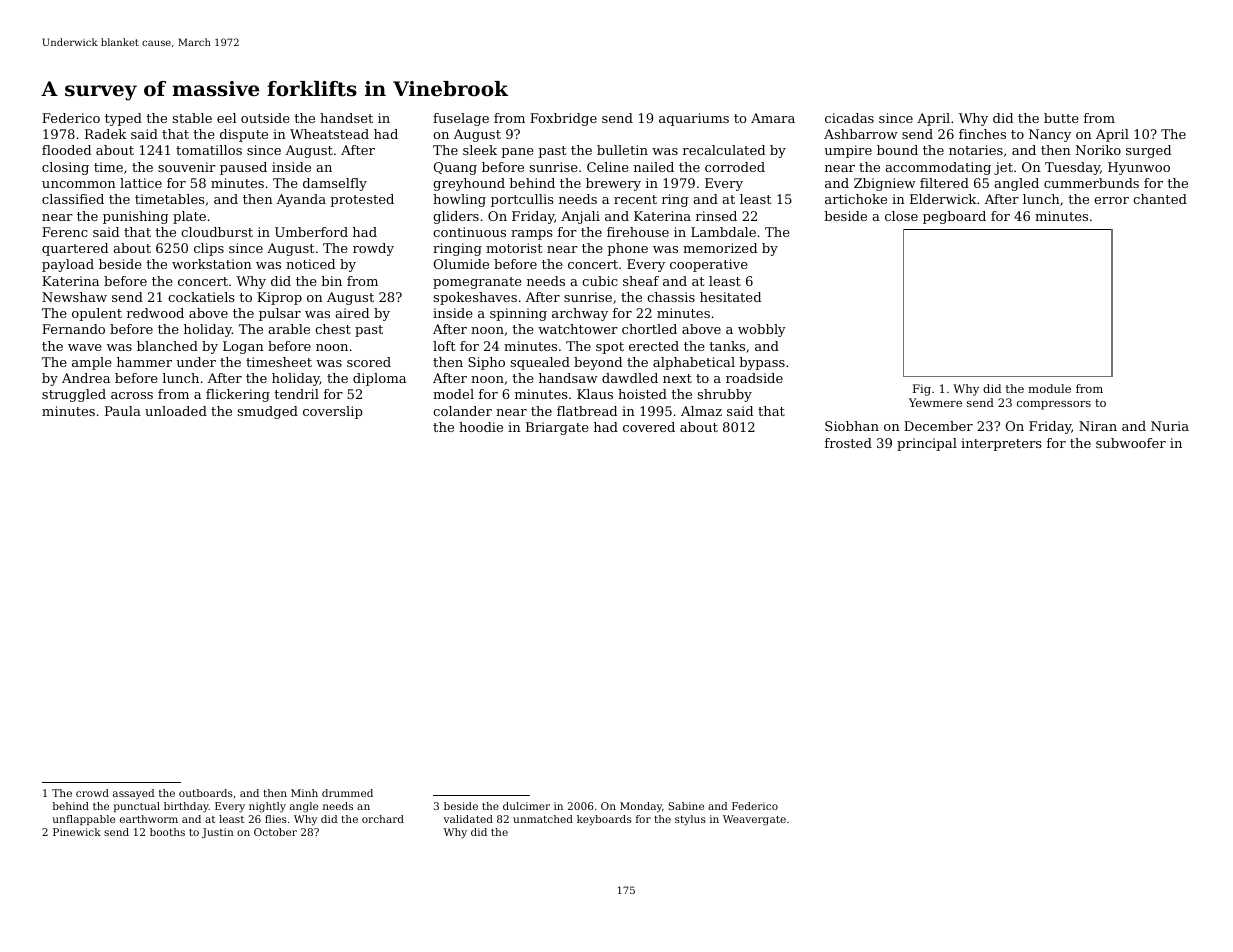 This image has height=952, width=1233. I want to click on hoodie, so click(481, 427).
